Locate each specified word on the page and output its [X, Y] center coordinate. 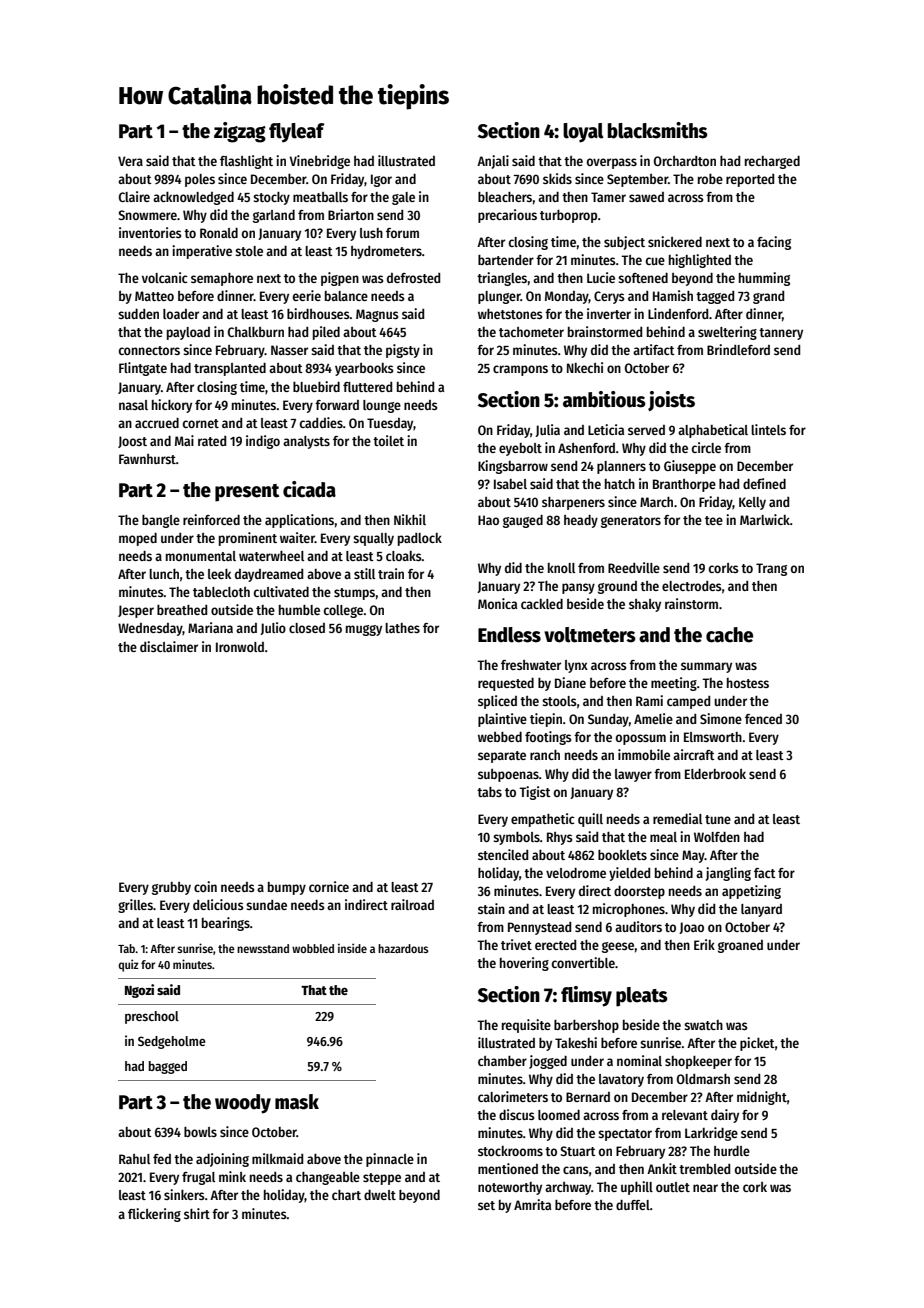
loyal [583, 133]
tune [718, 819]
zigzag [240, 132]
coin [205, 886]
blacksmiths [658, 130]
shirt [197, 1213]
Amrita [532, 1204]
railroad [412, 904]
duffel [633, 1205]
